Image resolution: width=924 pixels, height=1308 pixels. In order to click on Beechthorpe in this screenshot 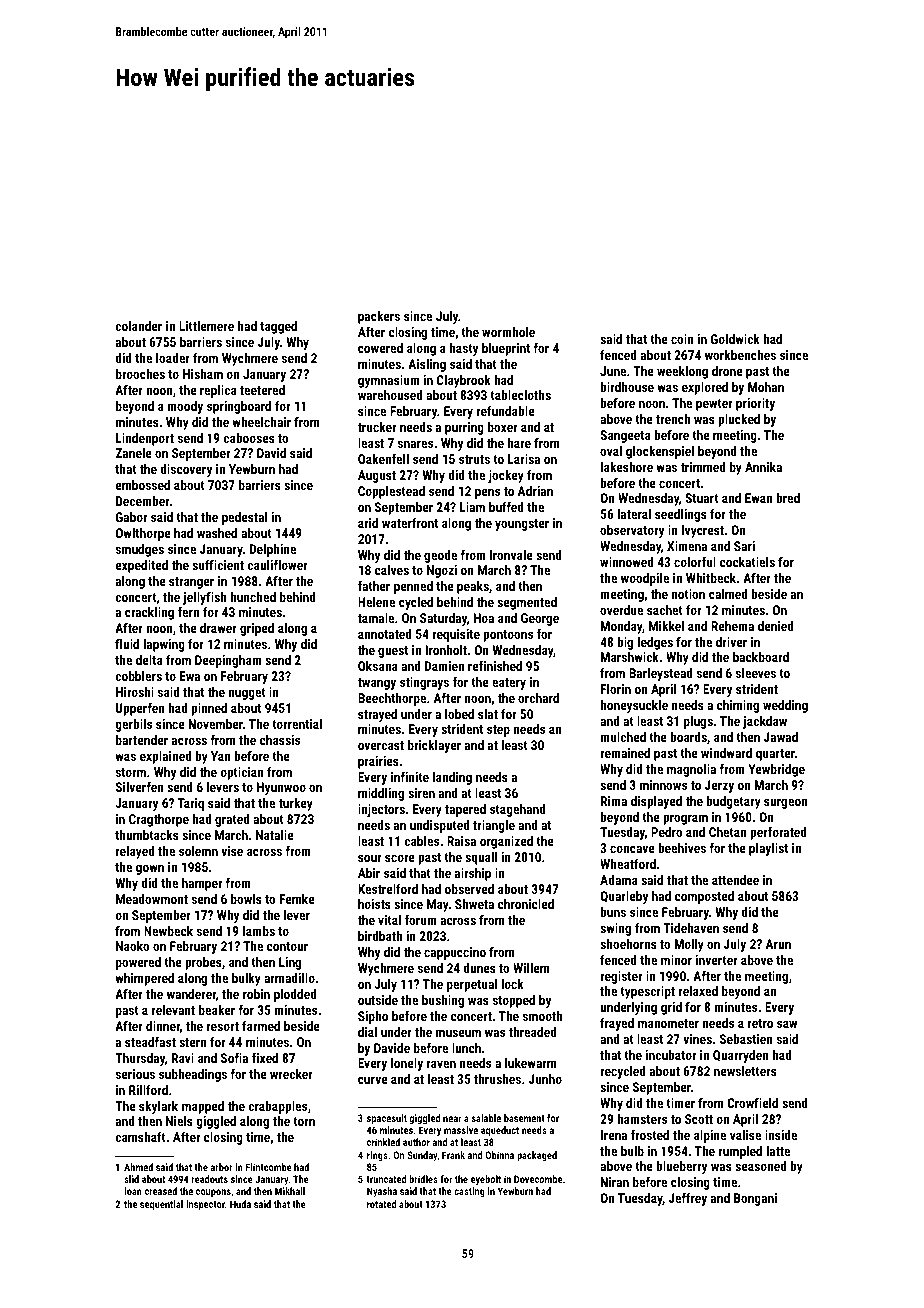, I will do `click(392, 699)`.
